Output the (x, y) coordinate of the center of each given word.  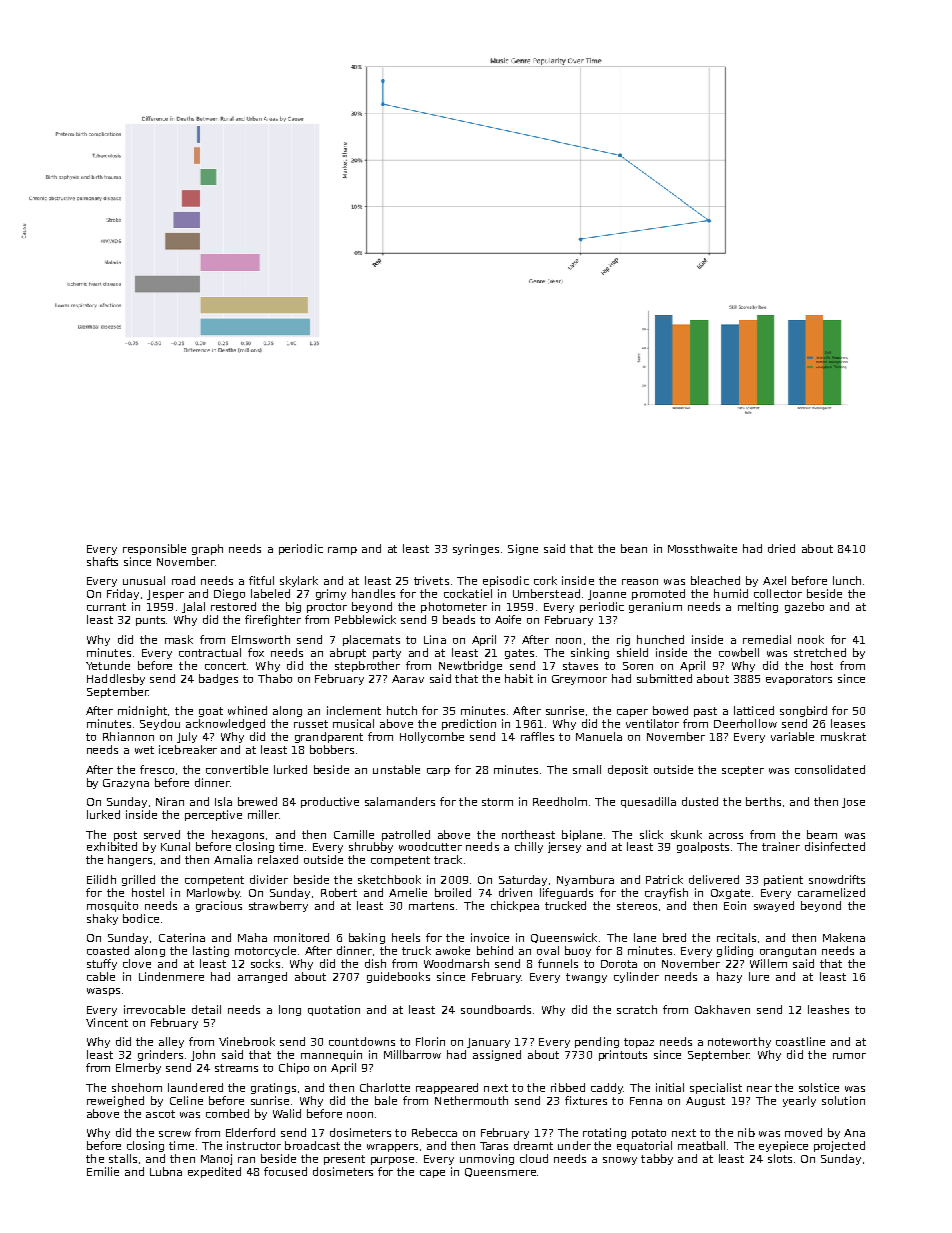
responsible (154, 549)
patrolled (406, 835)
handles (373, 593)
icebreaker (188, 749)
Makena (844, 937)
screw (175, 1134)
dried (781, 548)
